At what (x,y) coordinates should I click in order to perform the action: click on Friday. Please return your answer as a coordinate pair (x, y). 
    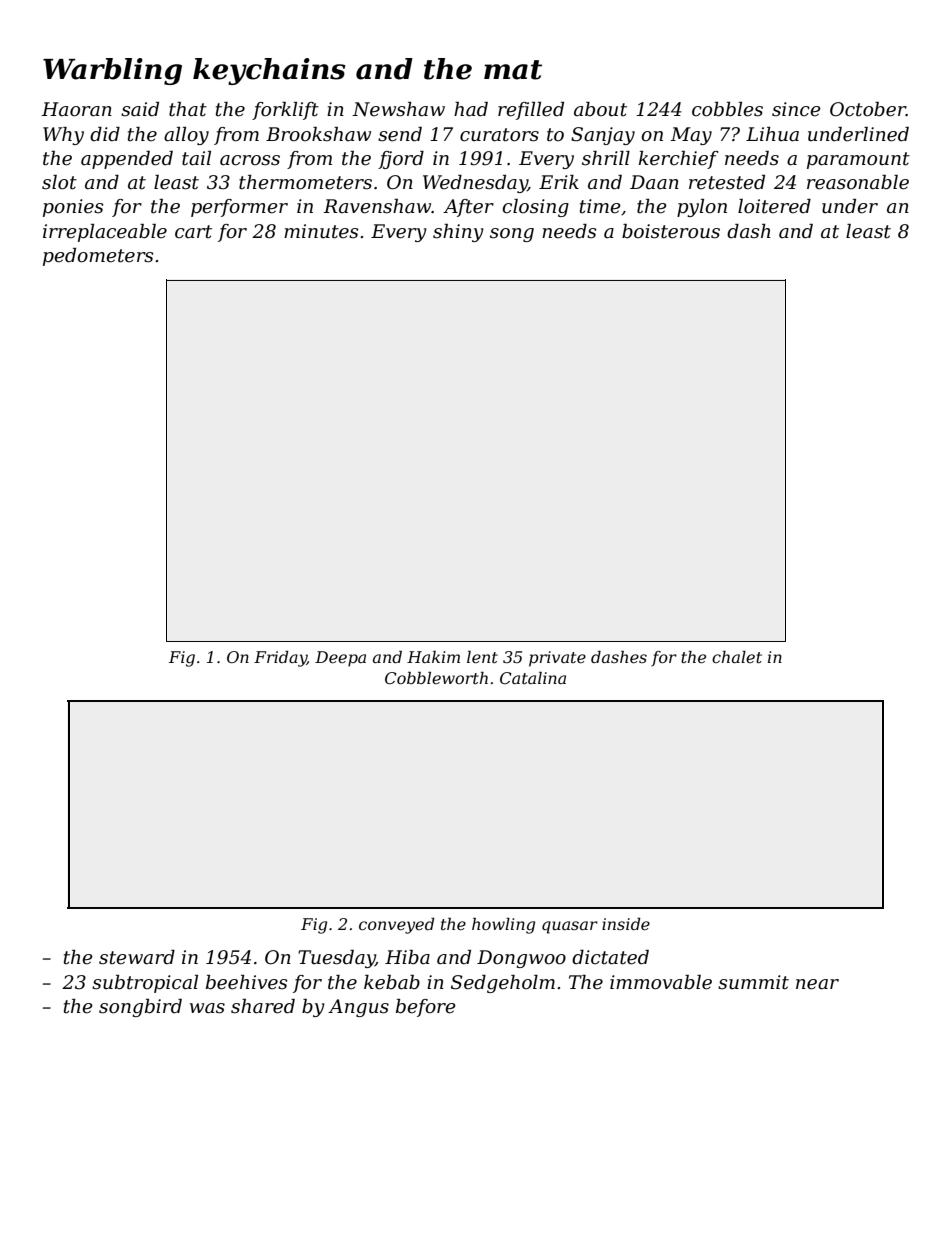
    Looking at the image, I should click on (280, 659).
